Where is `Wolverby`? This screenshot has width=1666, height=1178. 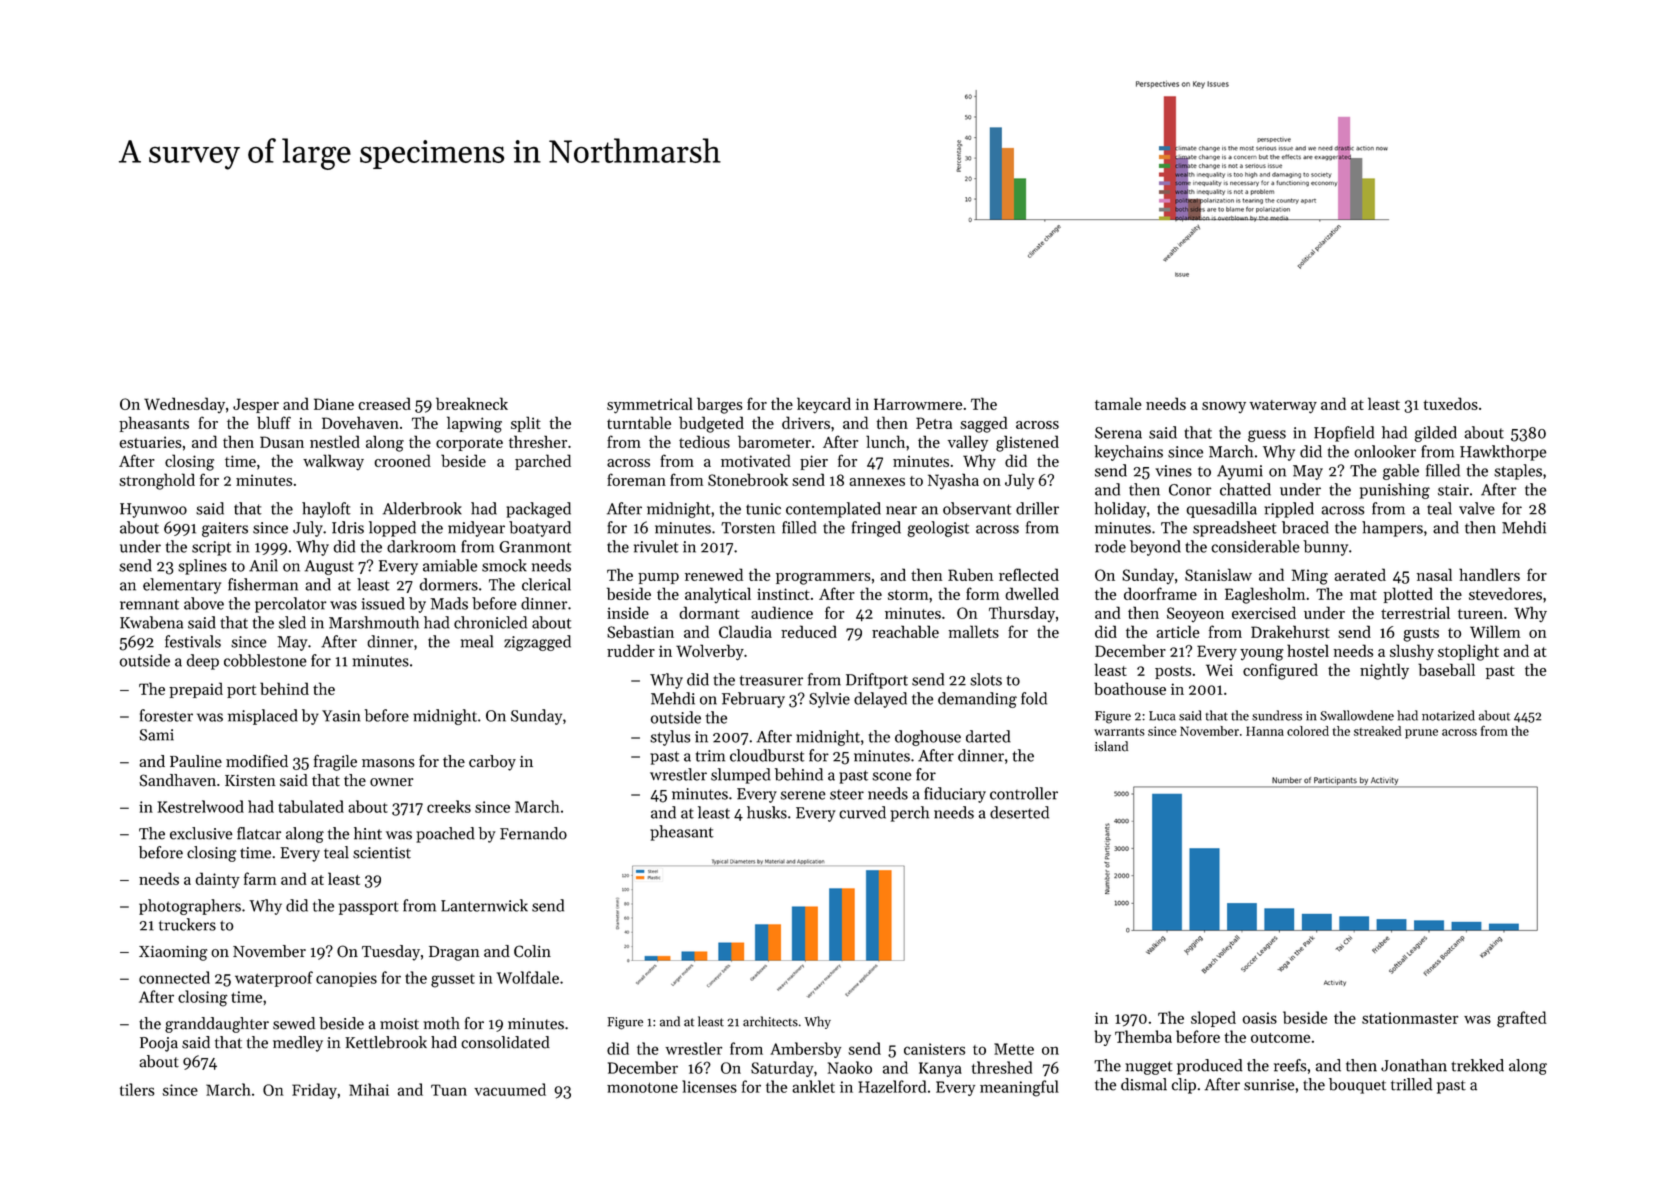 Wolverby is located at coordinates (710, 652).
